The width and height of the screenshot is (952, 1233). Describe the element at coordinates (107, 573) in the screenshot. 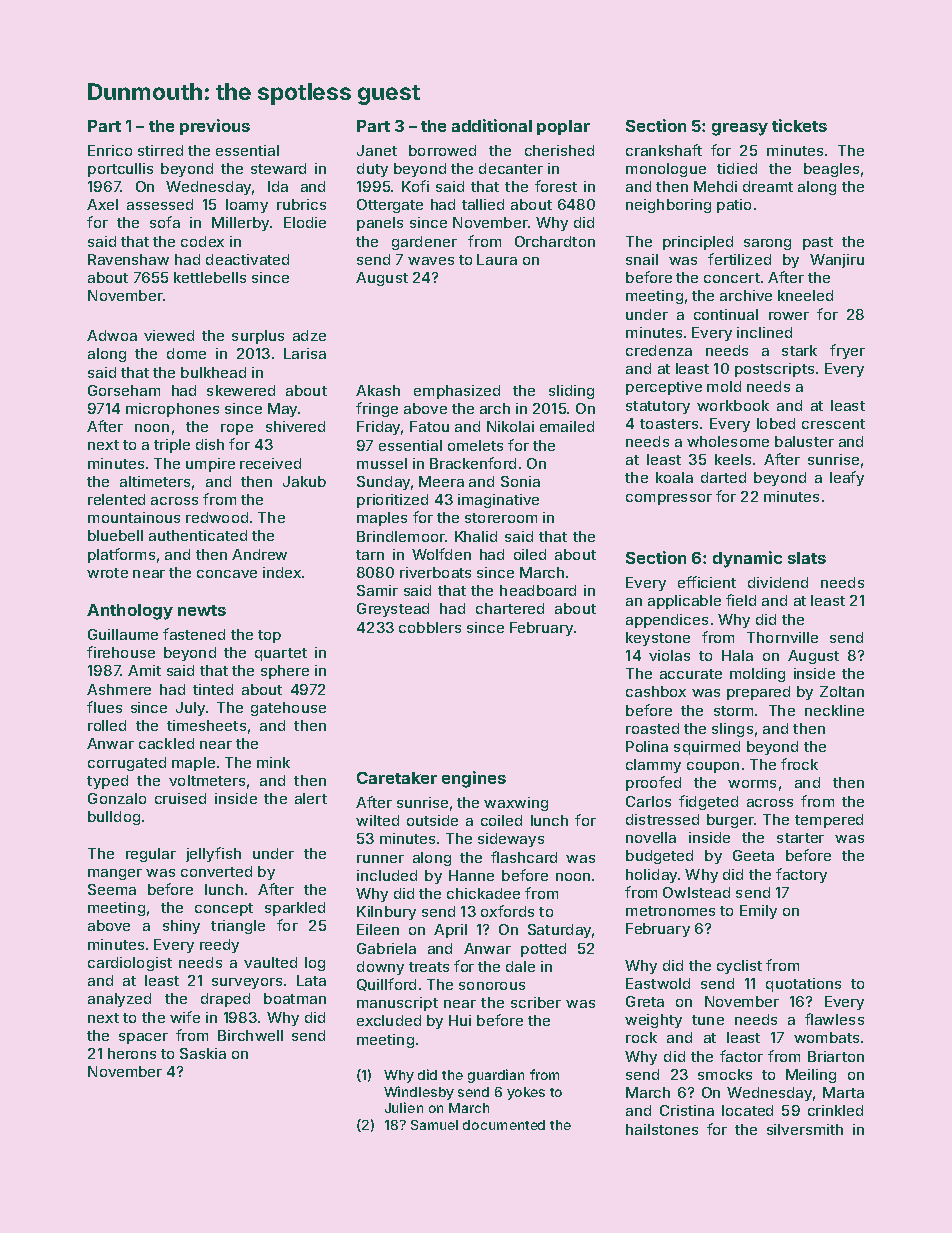

I see `wrote` at that location.
